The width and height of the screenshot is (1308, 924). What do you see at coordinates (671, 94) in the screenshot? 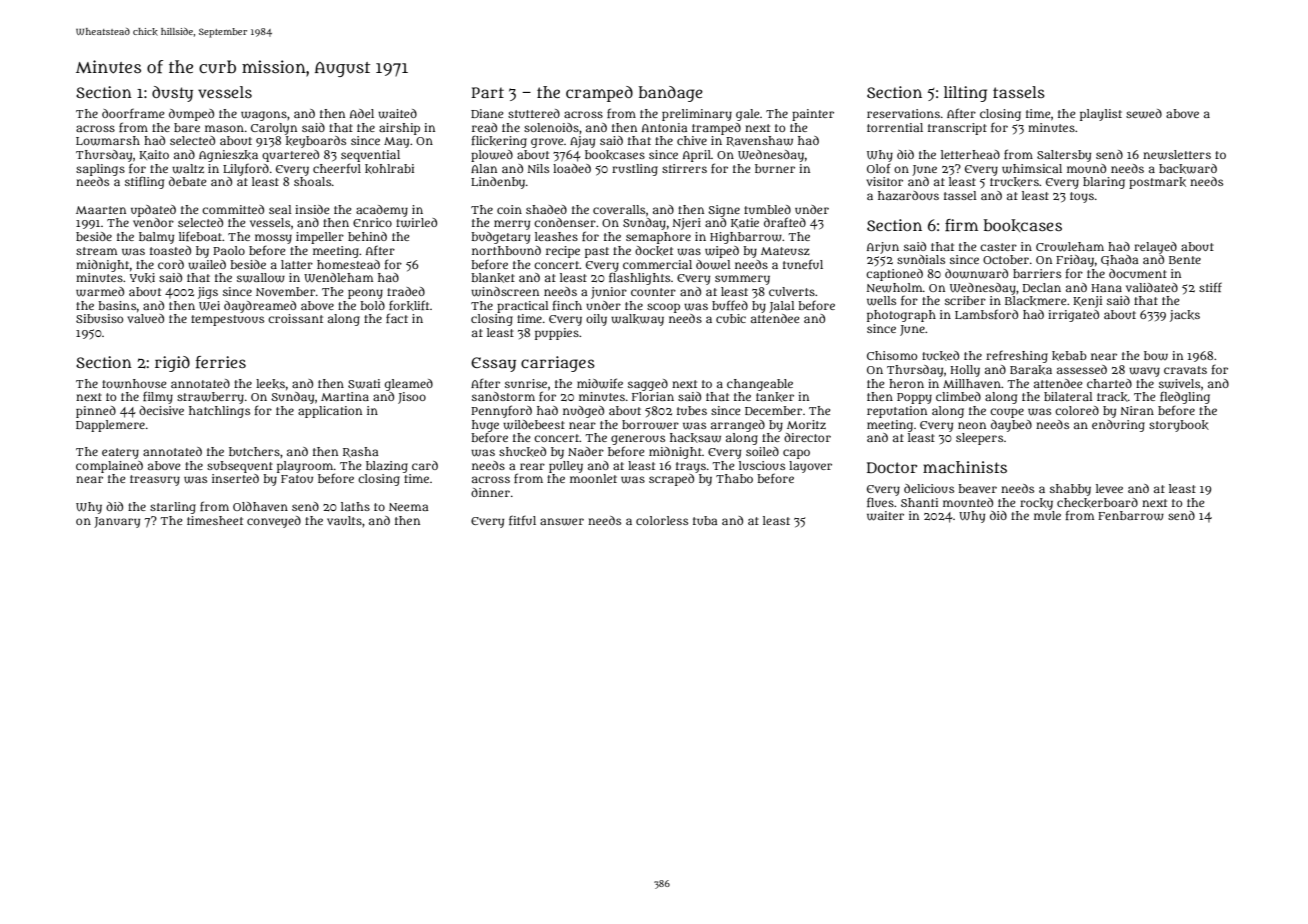
I see `bandage` at bounding box center [671, 94].
